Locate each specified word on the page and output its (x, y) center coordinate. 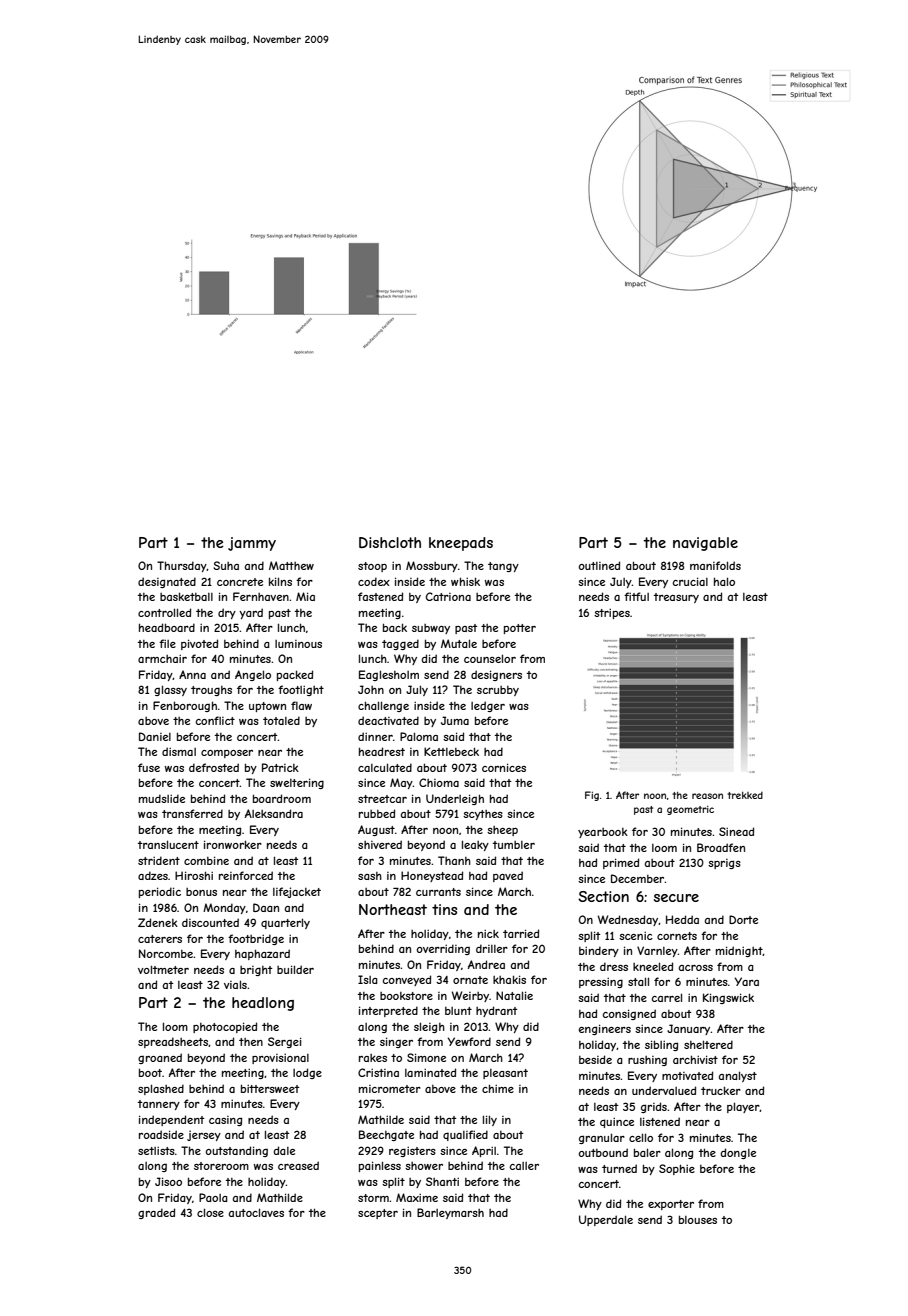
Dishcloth (390, 542)
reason (707, 796)
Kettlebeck (451, 751)
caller (524, 1166)
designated (167, 582)
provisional (280, 1058)
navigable (705, 544)
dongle (738, 1153)
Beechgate (386, 1135)
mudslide (162, 798)
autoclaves (256, 1212)
